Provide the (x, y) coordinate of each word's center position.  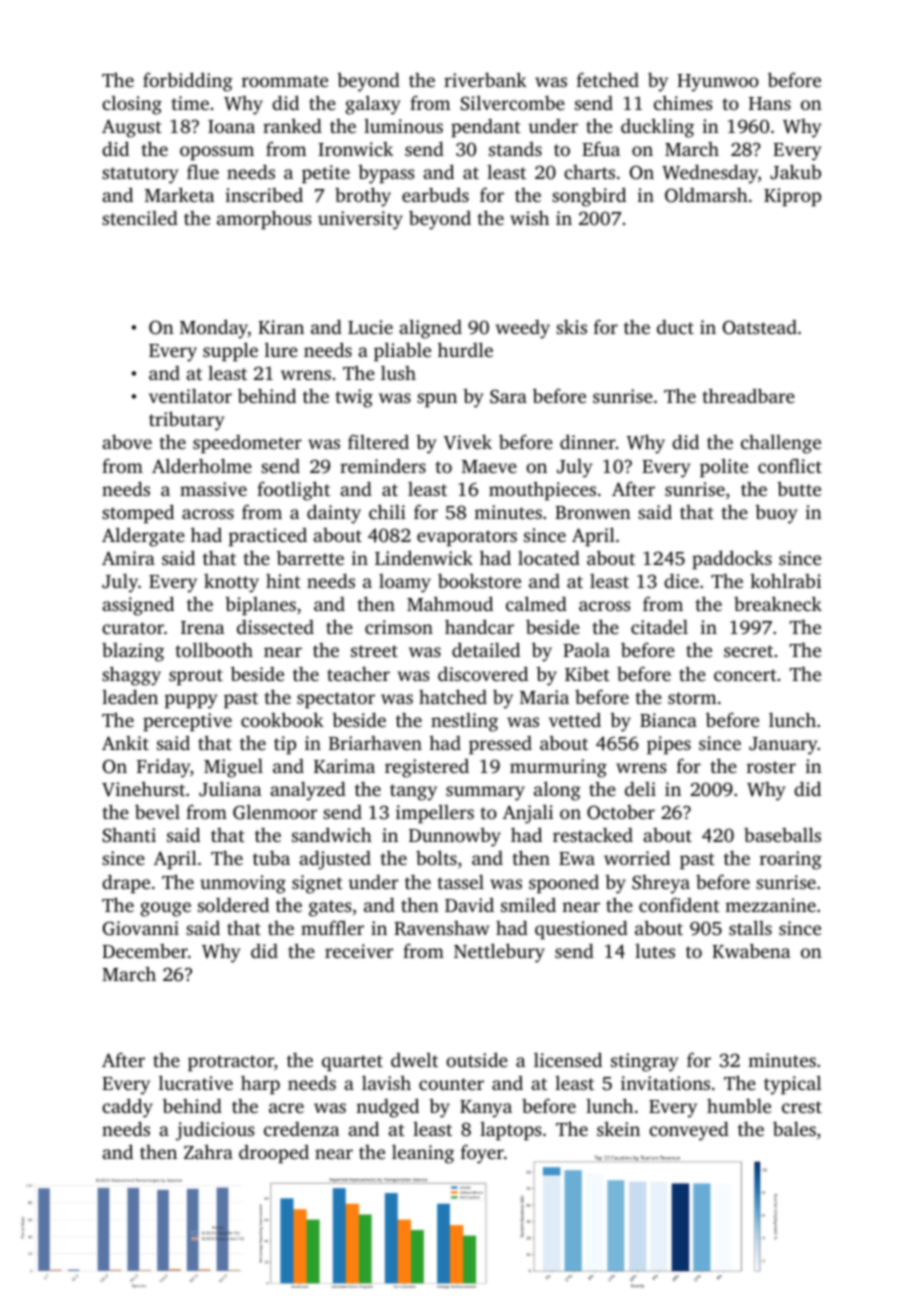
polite (724, 468)
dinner (588, 441)
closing (132, 105)
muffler (332, 927)
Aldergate (143, 537)
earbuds (435, 194)
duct (675, 327)
